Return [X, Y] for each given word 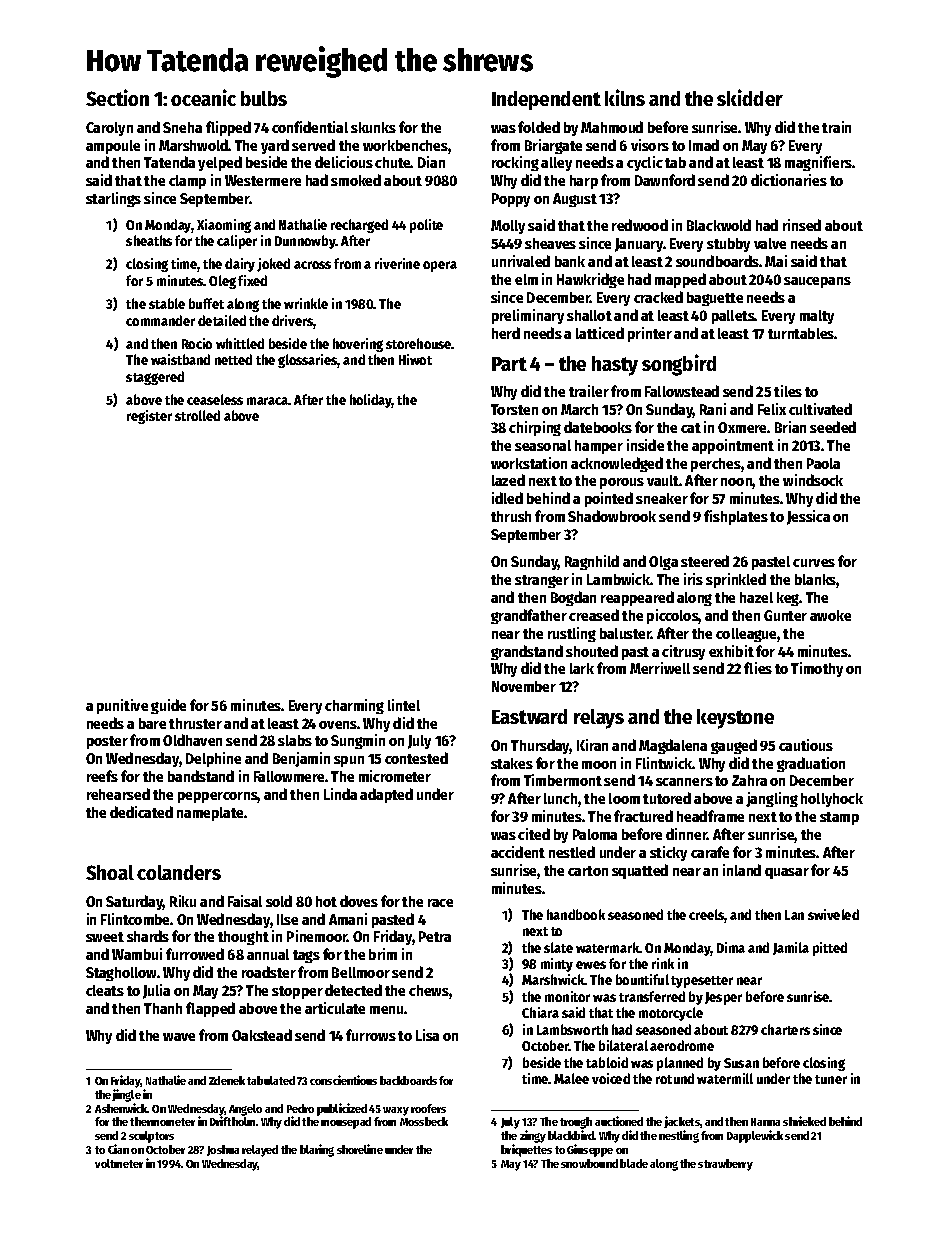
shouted [592, 651]
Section [117, 97]
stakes [512, 763]
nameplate [210, 814]
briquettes [526, 1150]
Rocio [197, 343]
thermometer [162, 1121]
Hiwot [415, 359]
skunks [373, 127]
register [149, 417]
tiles [788, 391]
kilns [625, 97]
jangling [772, 799]
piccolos [673, 616]
